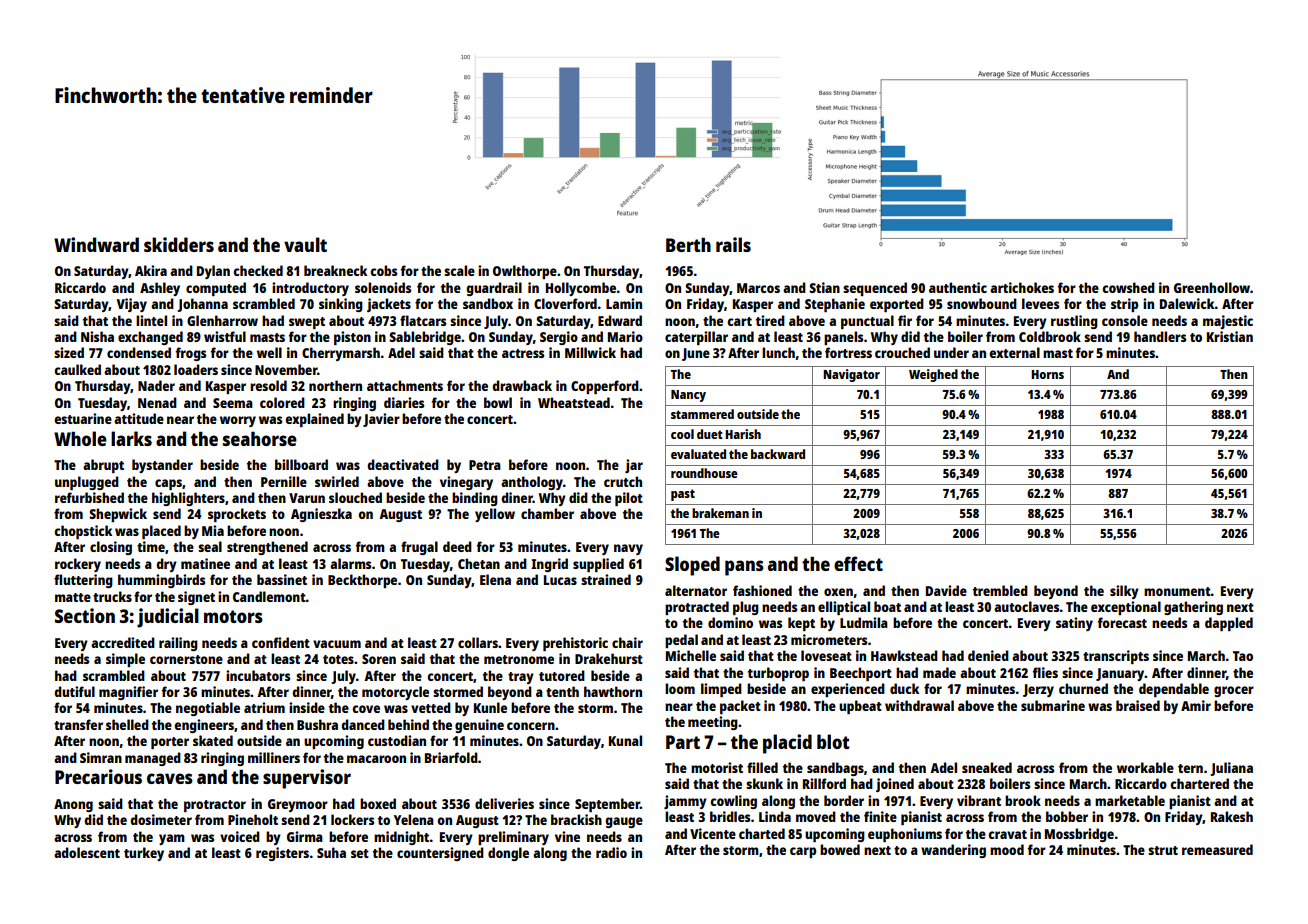  Describe the element at coordinates (1243, 656) in the page. I see `Tao` at that location.
